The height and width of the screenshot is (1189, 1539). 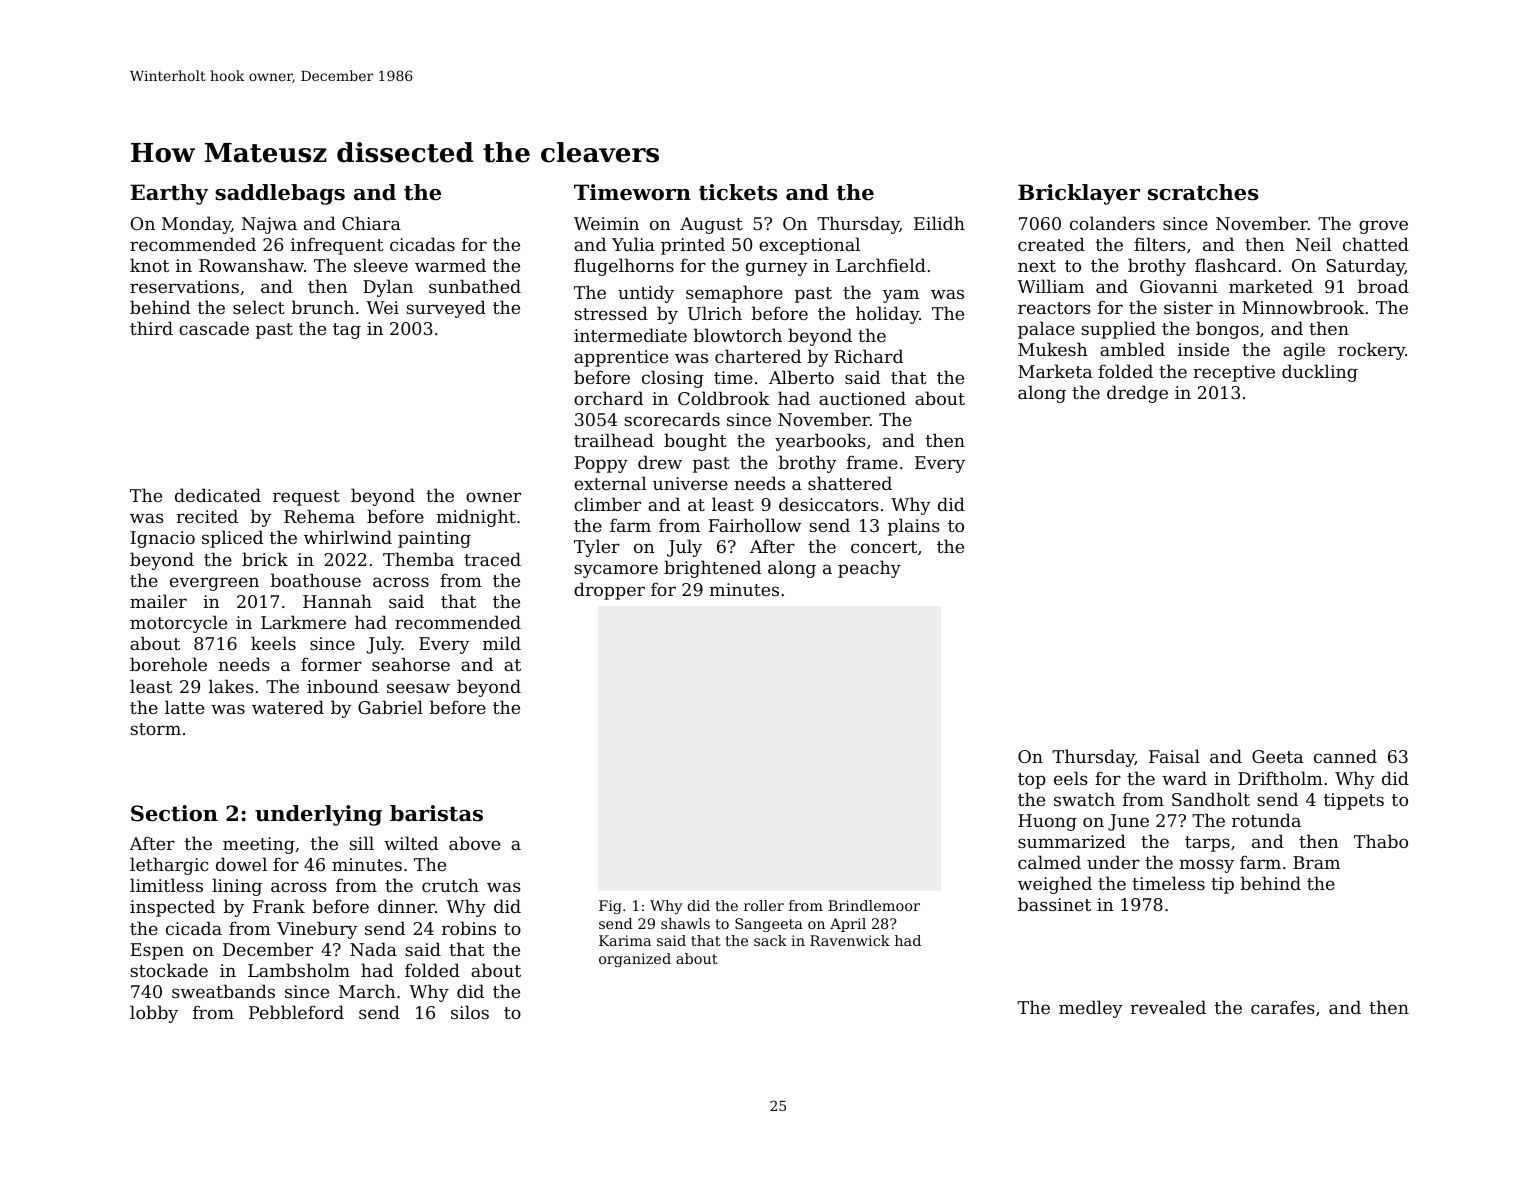 What do you see at coordinates (1203, 192) in the screenshot?
I see `scratches` at bounding box center [1203, 192].
